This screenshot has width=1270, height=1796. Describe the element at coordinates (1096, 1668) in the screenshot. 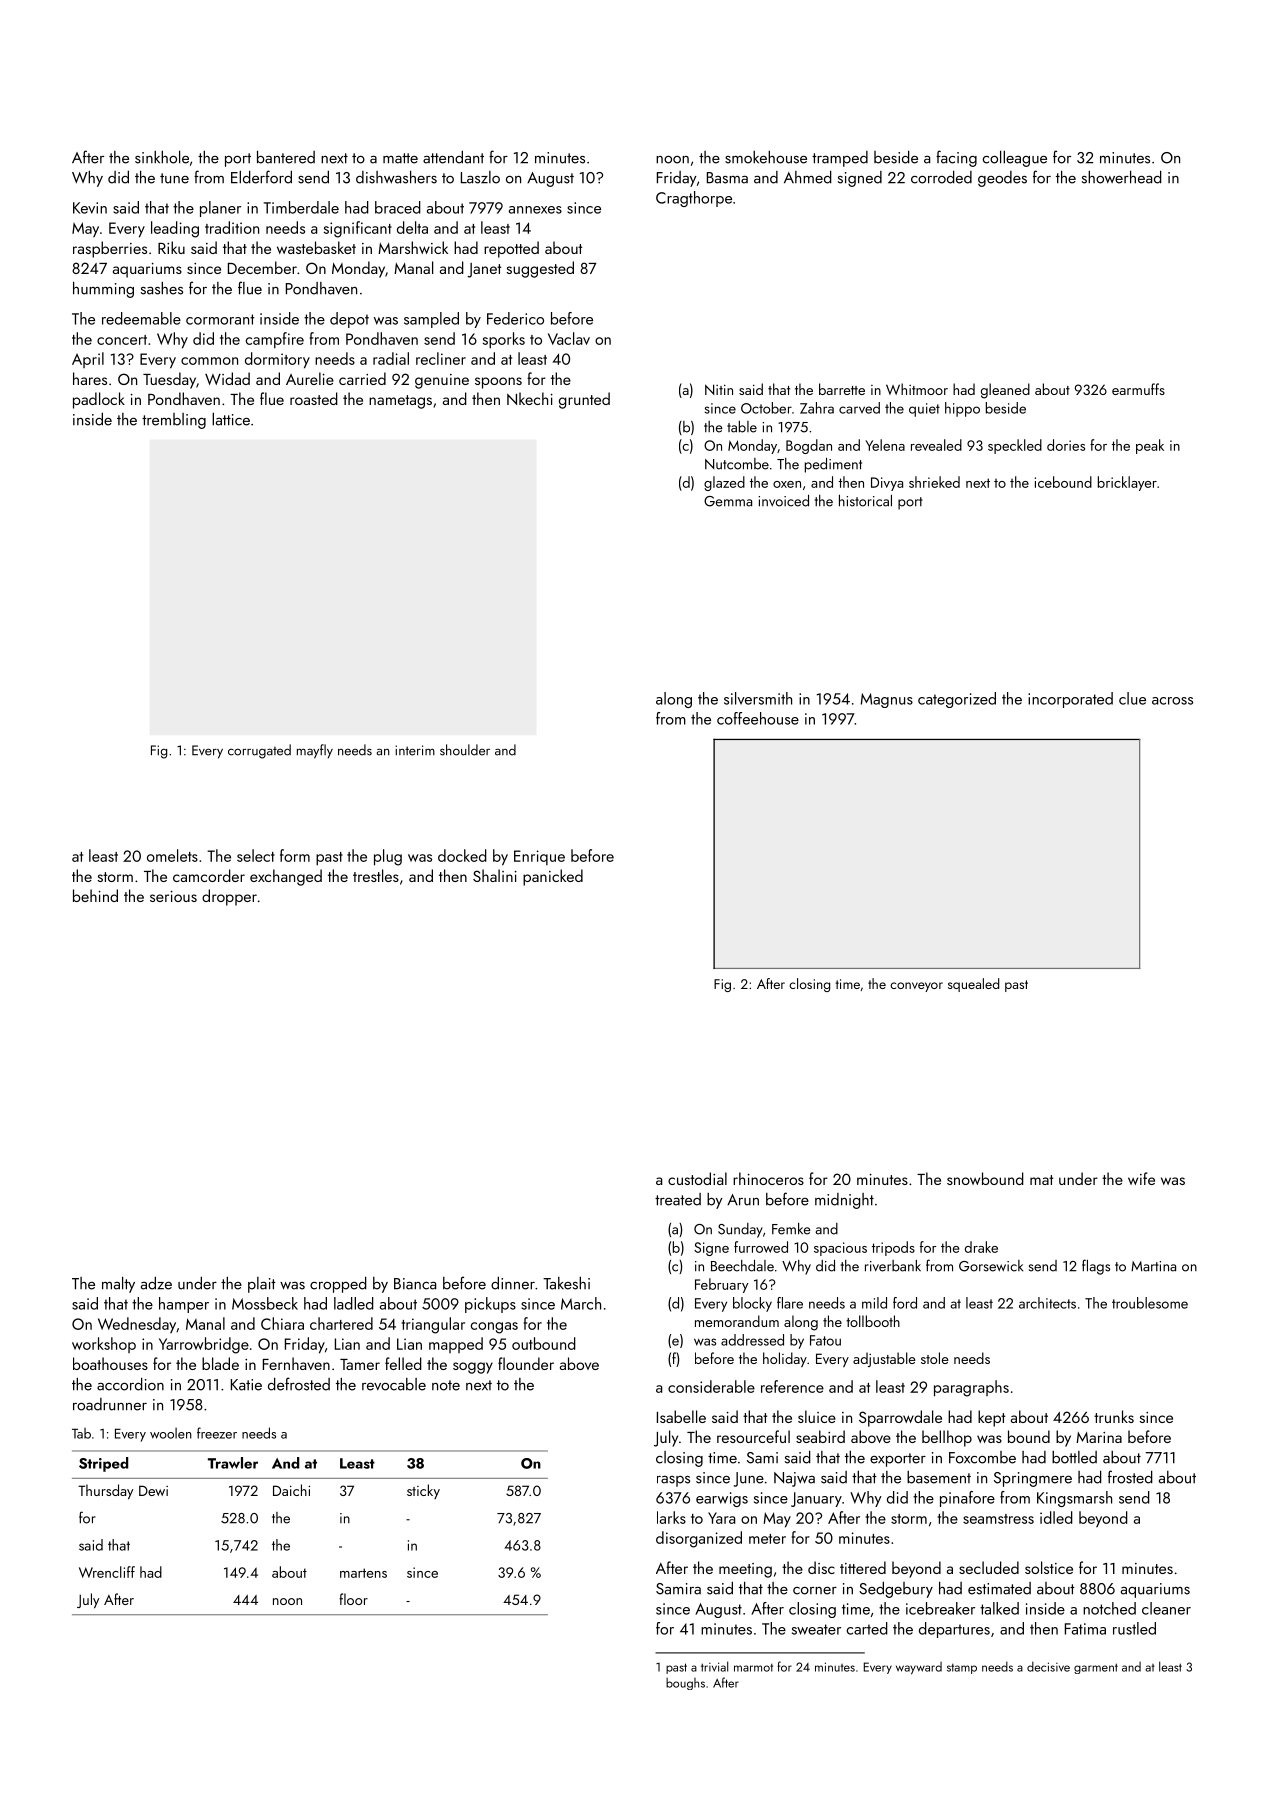

I see `garment` at that location.
